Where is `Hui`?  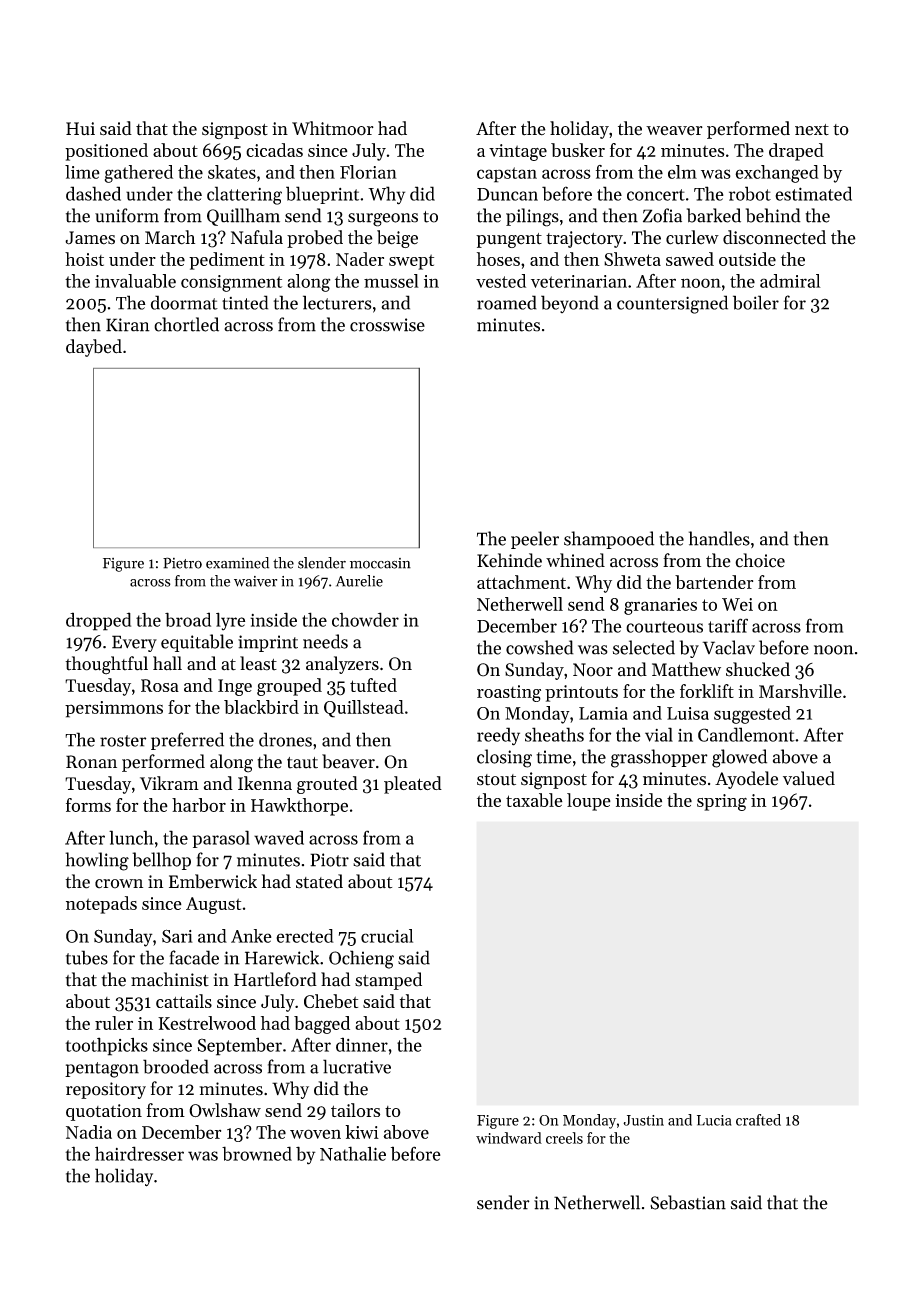
Hui is located at coordinates (80, 128).
